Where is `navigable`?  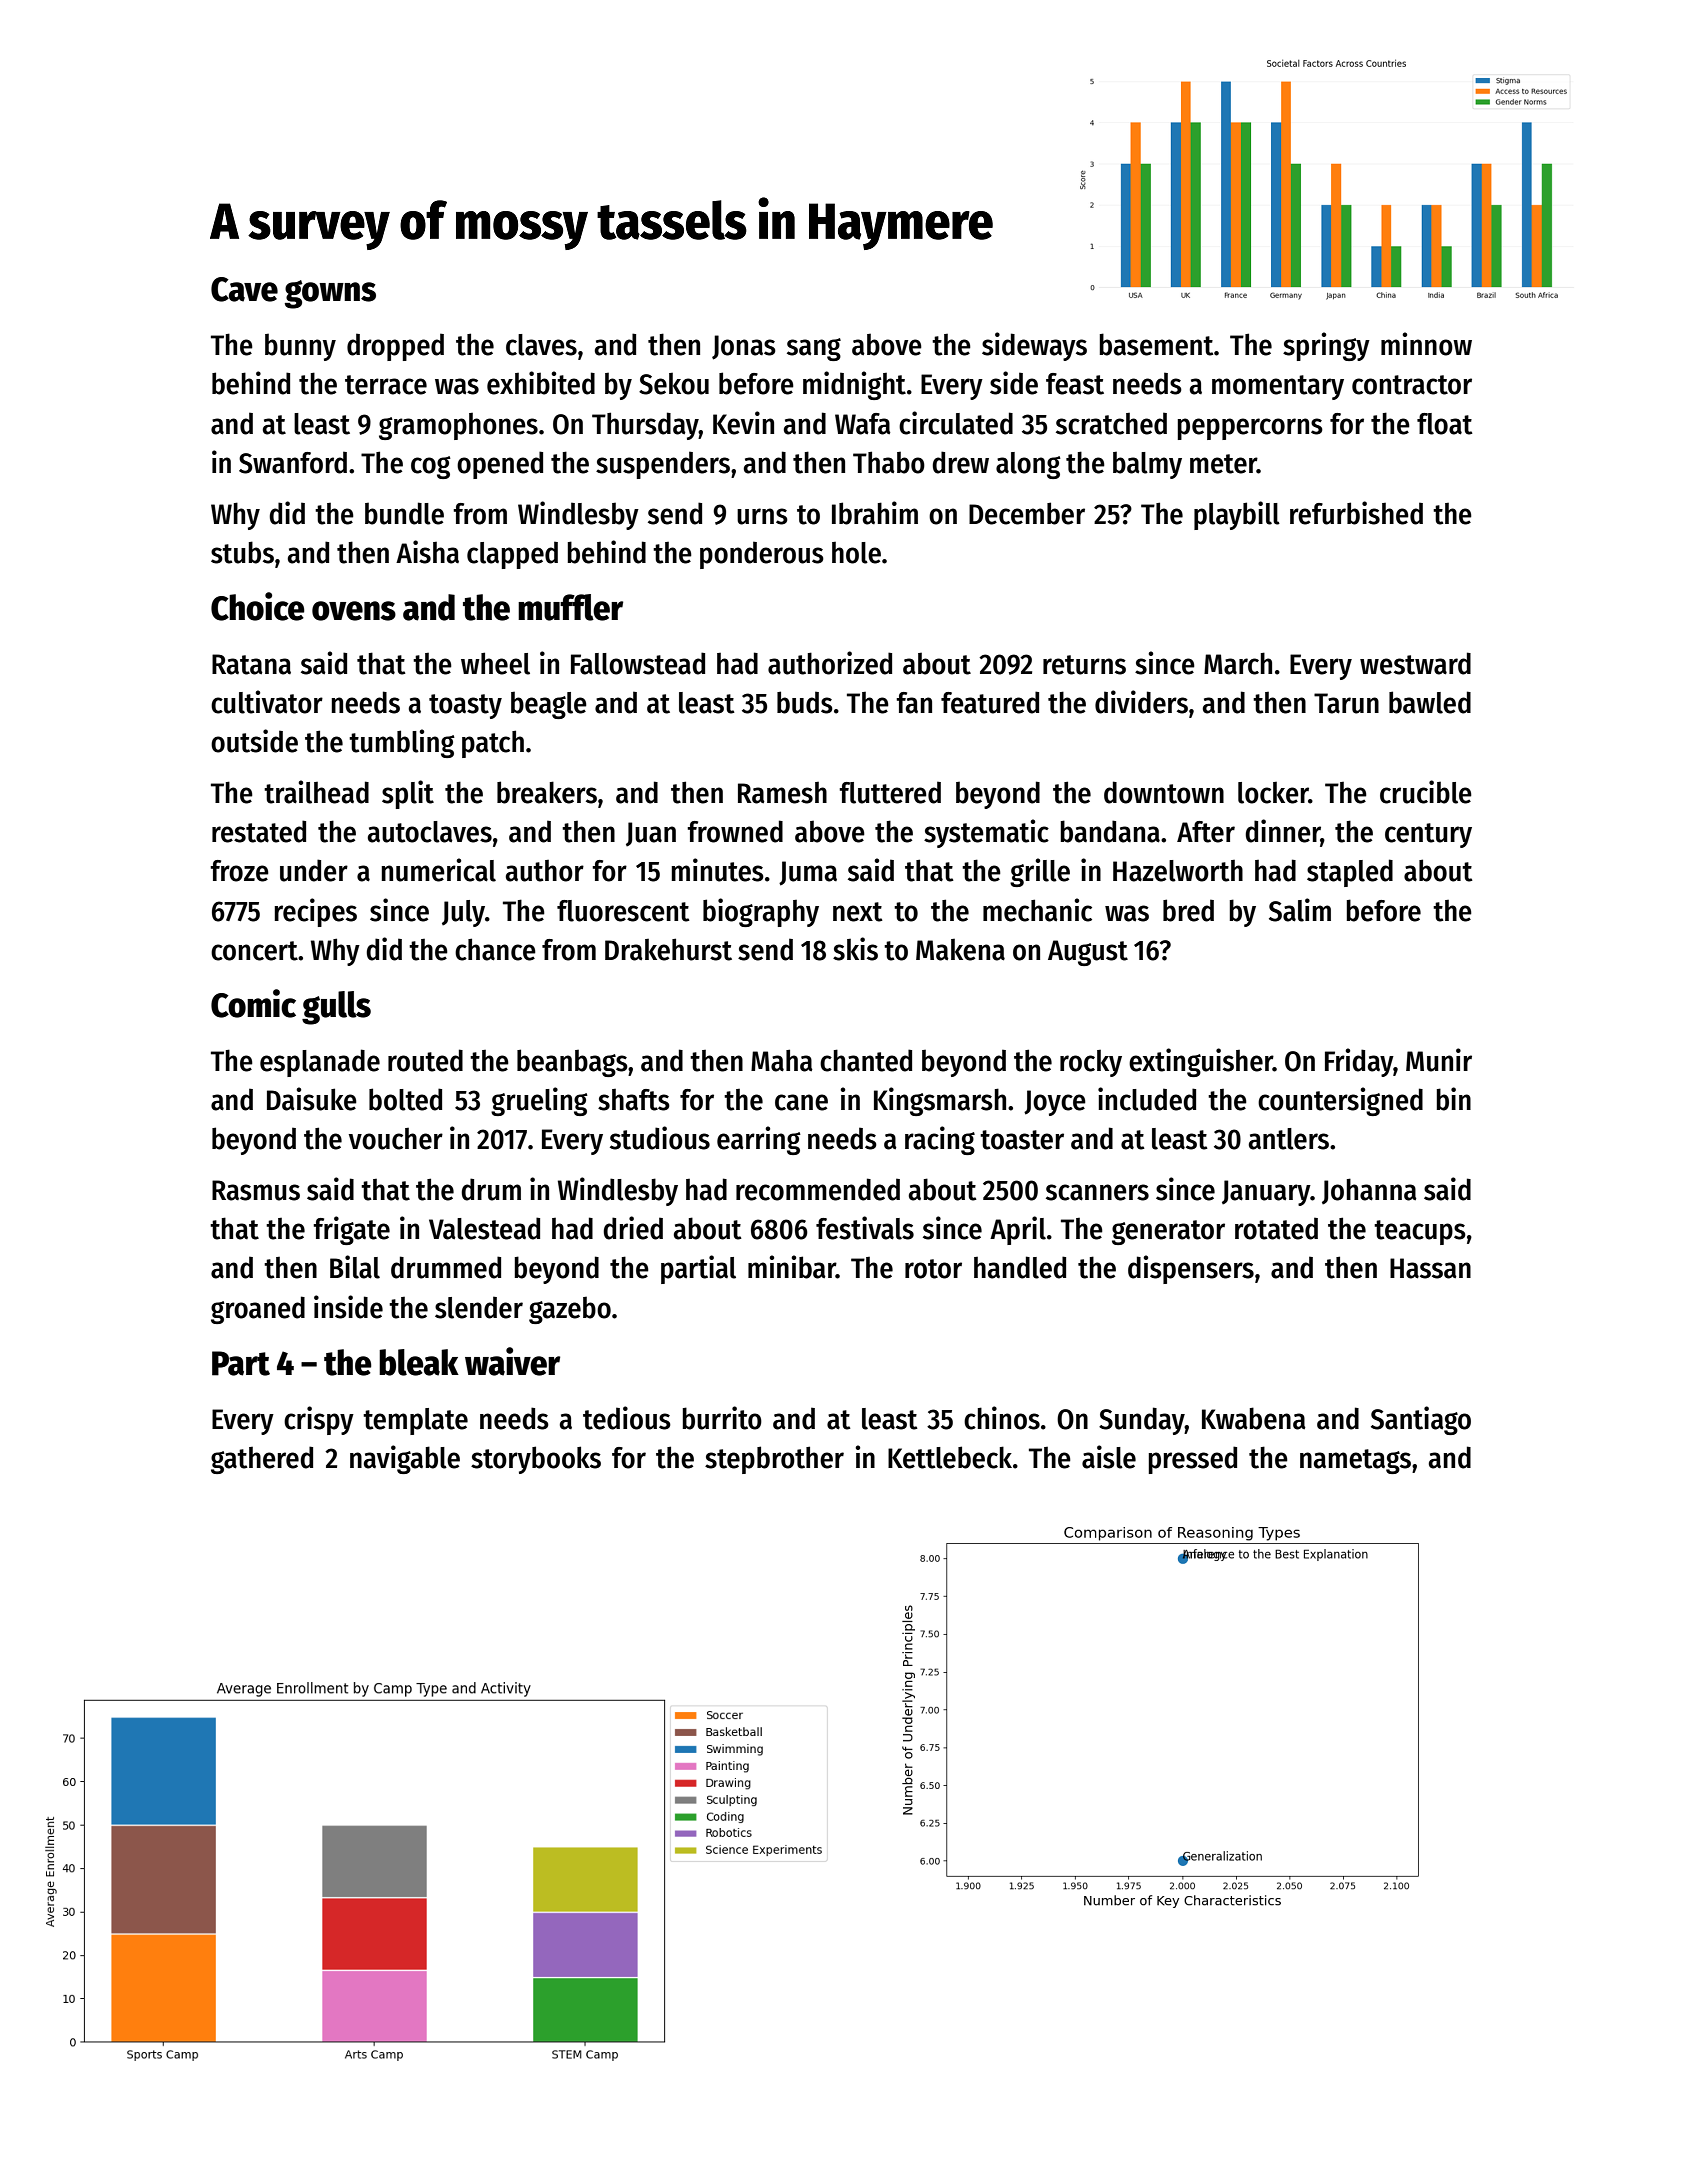 navigable is located at coordinates (405, 1459).
